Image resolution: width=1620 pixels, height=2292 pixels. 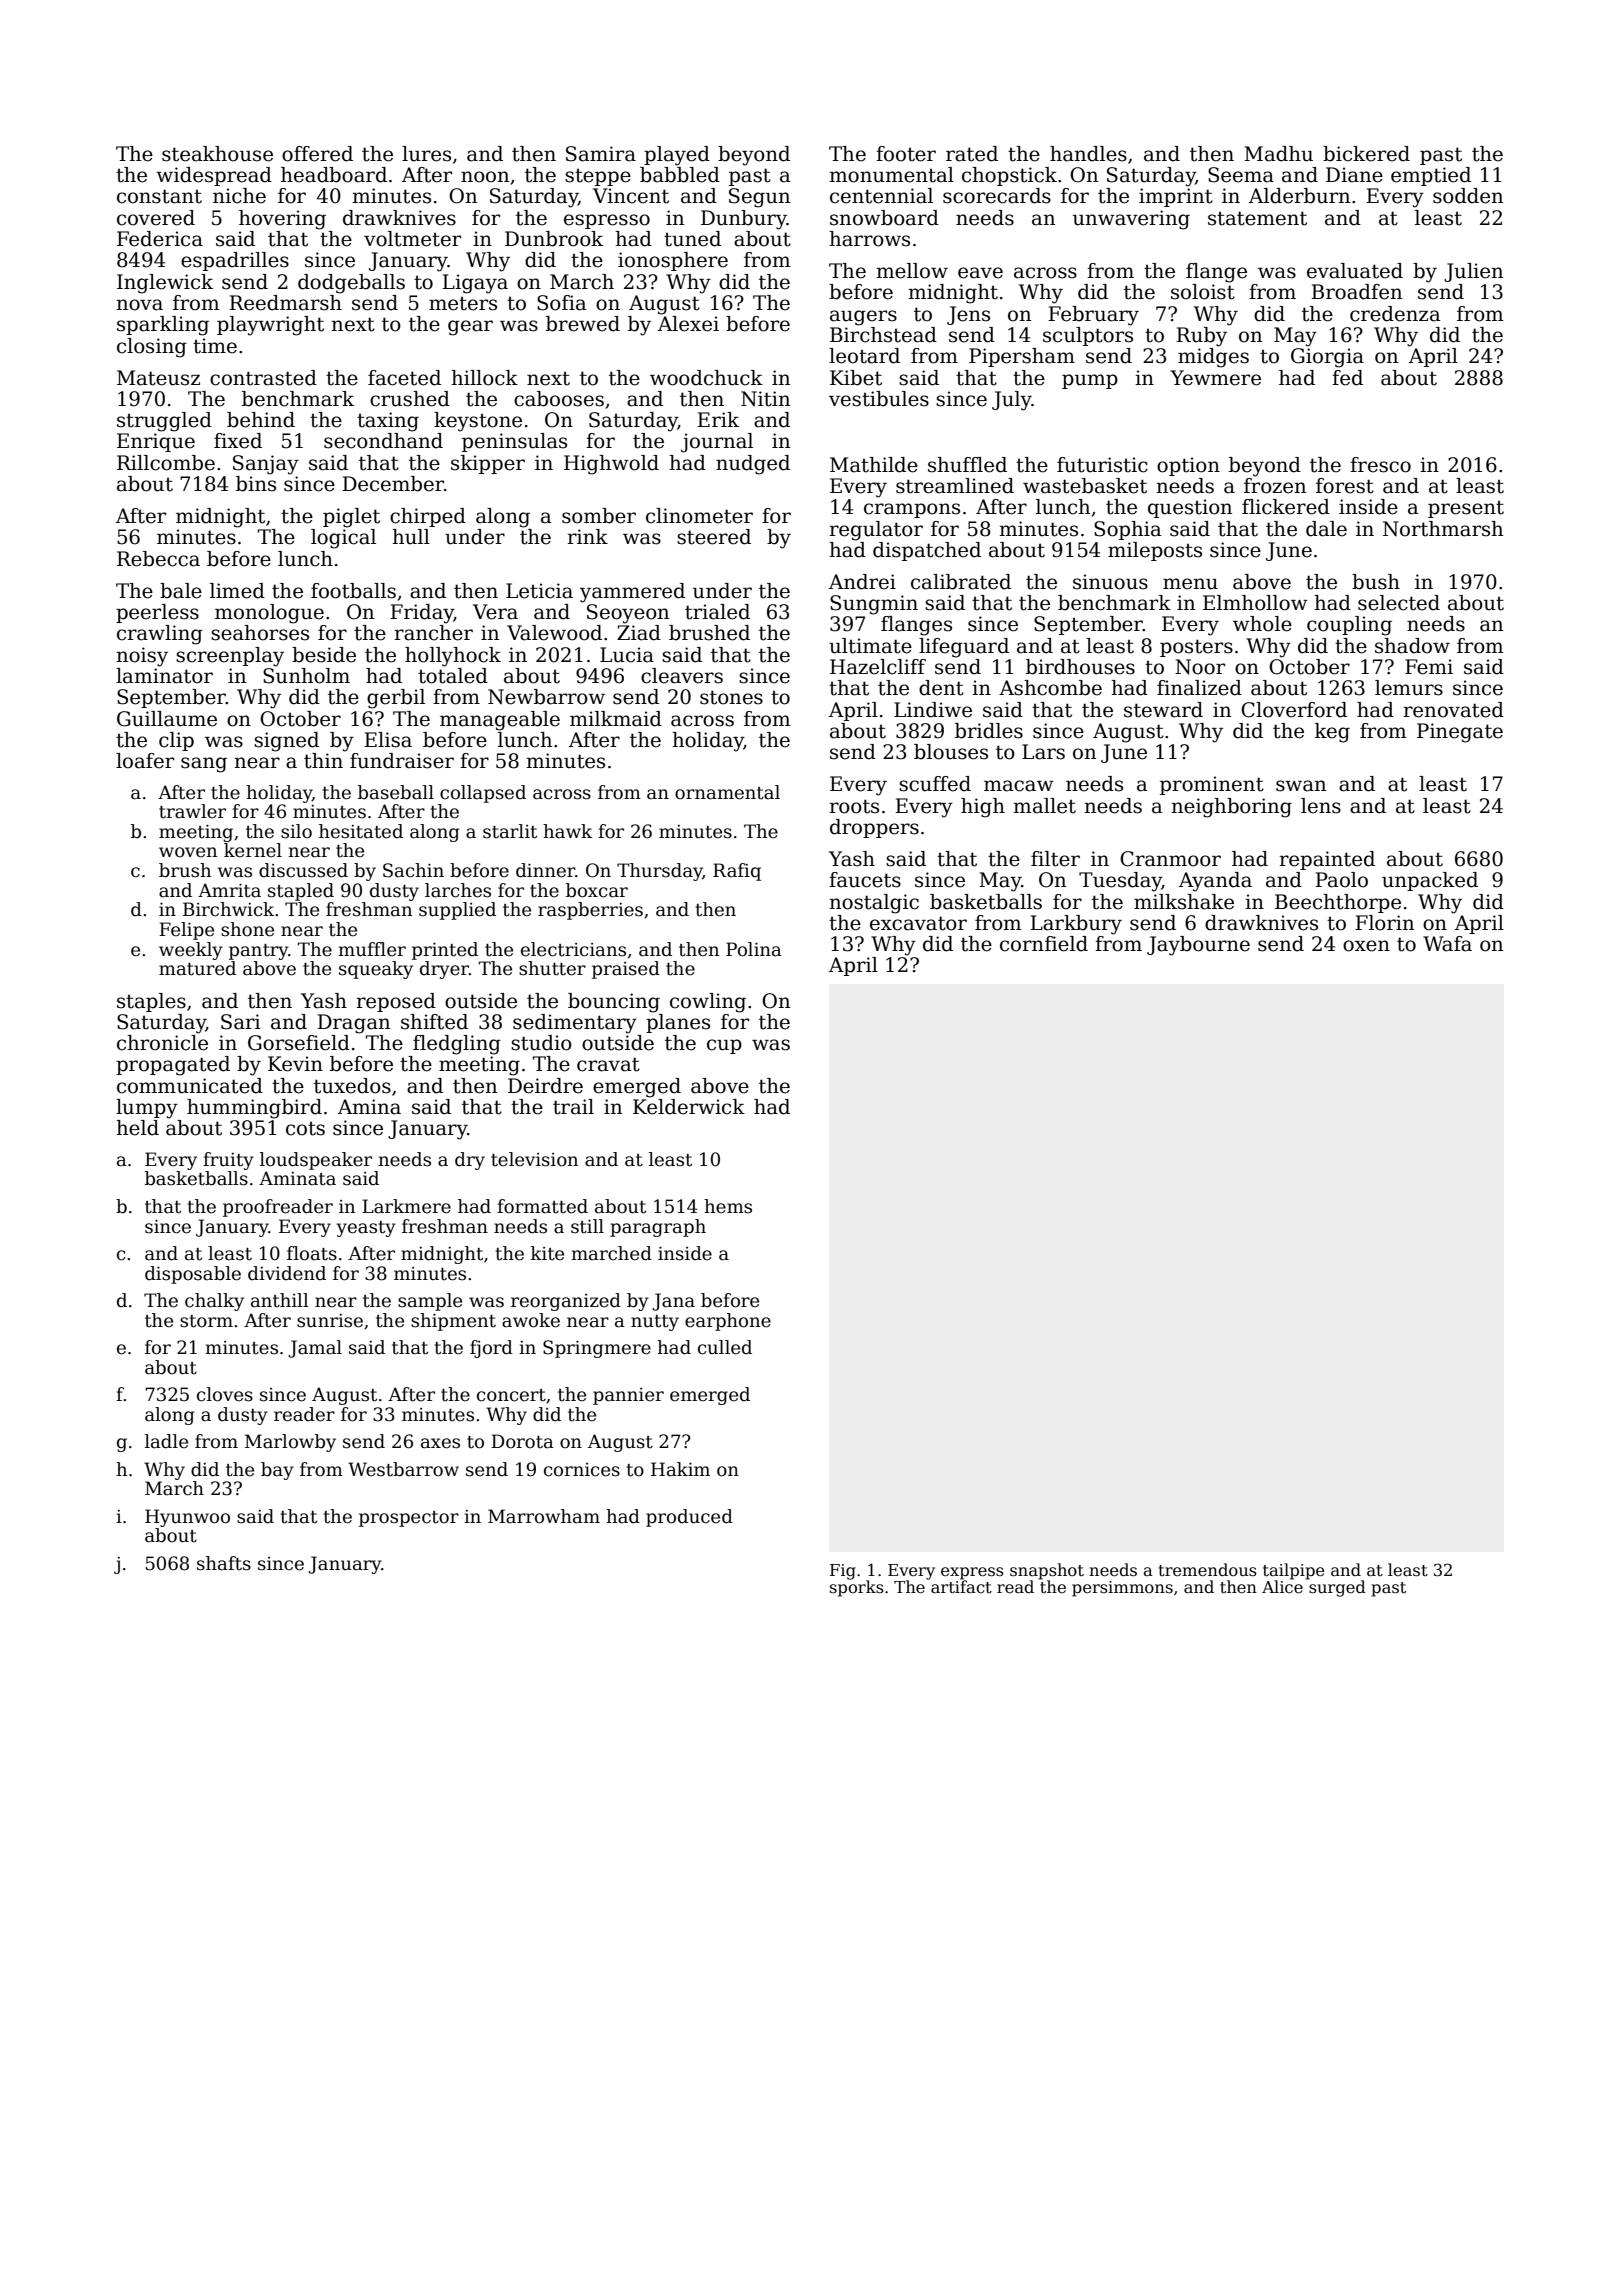 What do you see at coordinates (457, 911) in the screenshot?
I see `supplied` at bounding box center [457, 911].
